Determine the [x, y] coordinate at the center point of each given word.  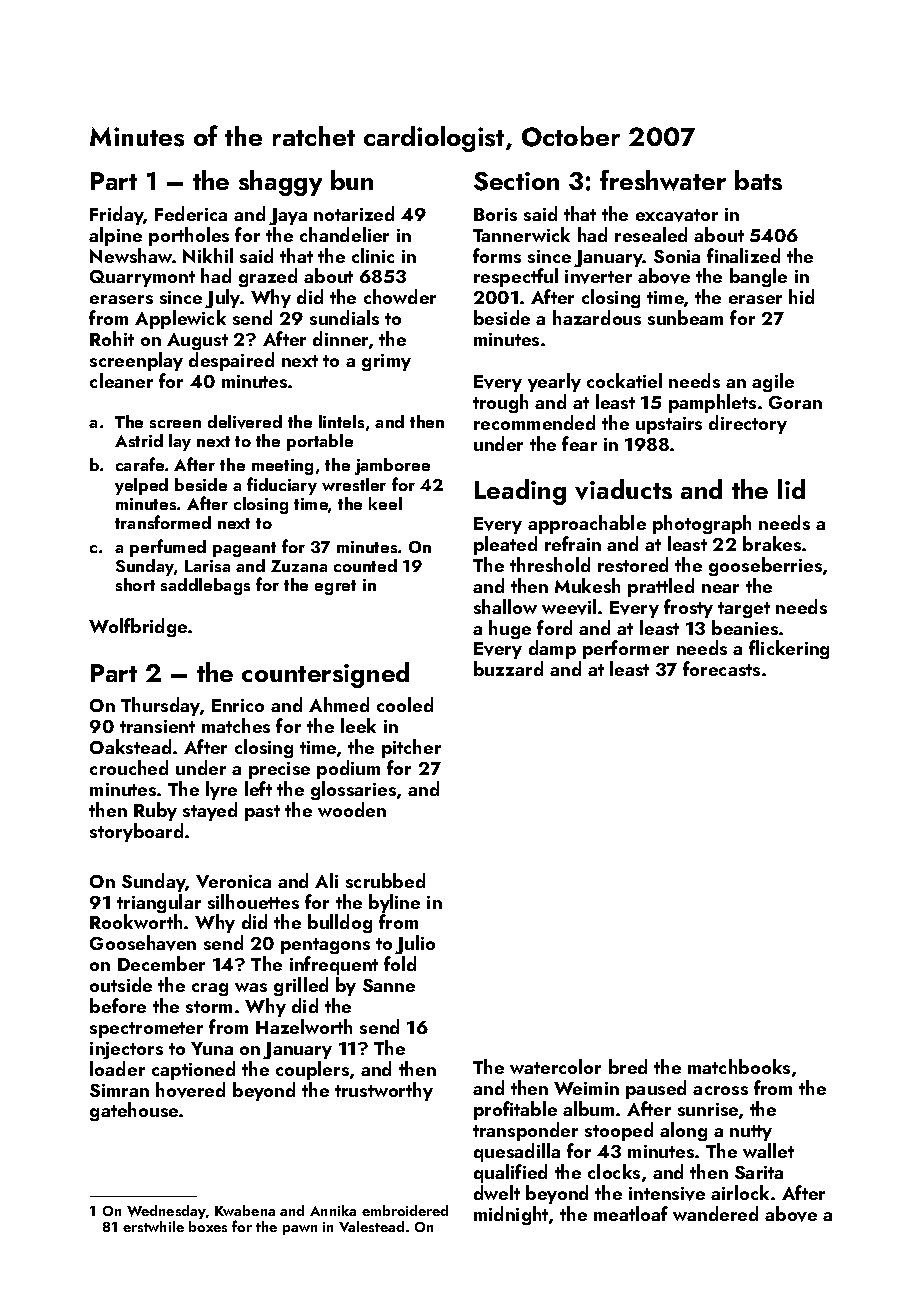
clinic [373, 255]
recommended [534, 422]
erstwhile [153, 1226]
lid [791, 489]
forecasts [721, 668]
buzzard [508, 668]
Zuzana [299, 566]
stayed [210, 811]
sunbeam [685, 317]
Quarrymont [142, 278]
